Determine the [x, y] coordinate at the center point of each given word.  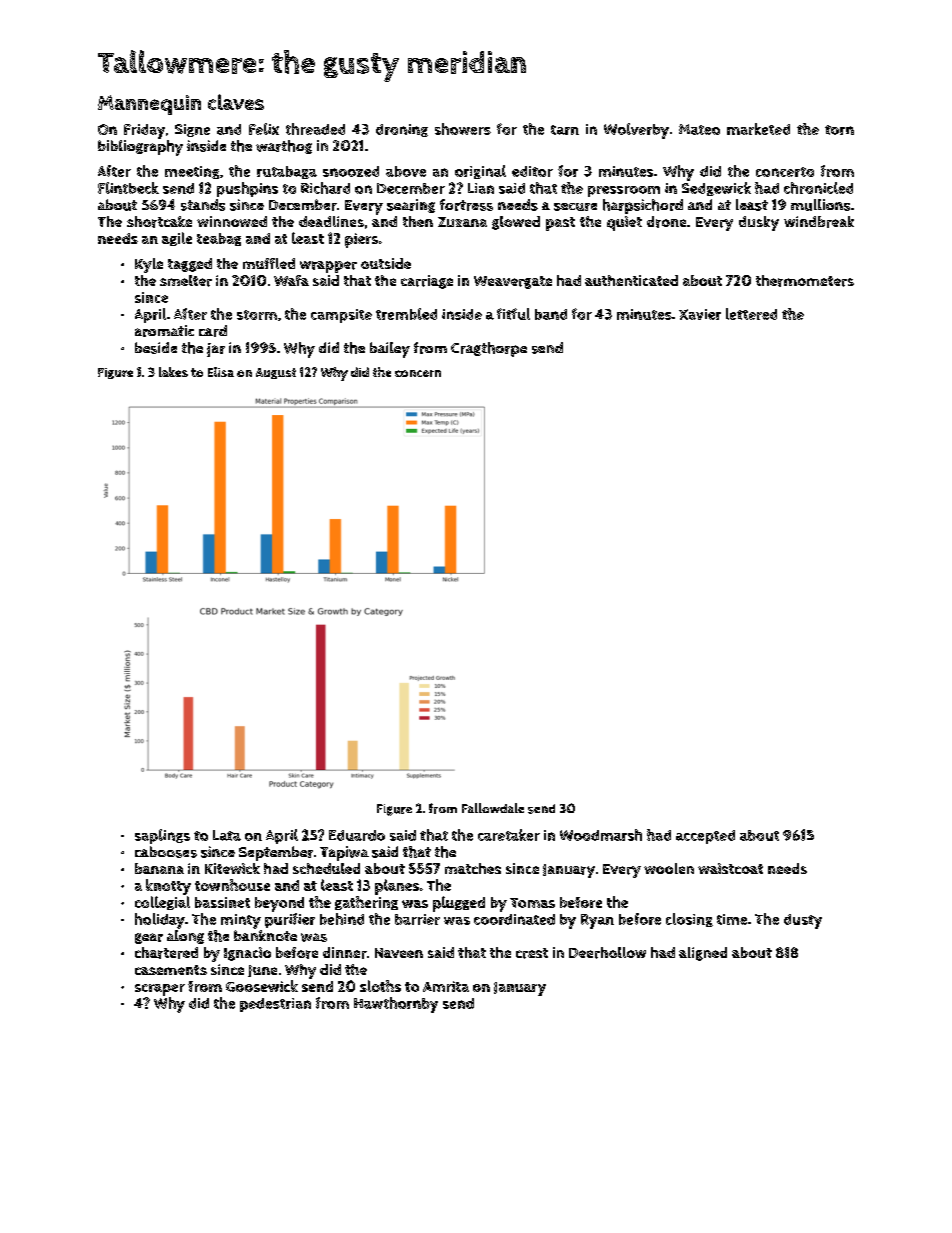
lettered [751, 314]
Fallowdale [493, 808]
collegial [162, 903]
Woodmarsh [601, 835]
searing [411, 206]
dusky [759, 223]
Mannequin [149, 105]
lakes [173, 372]
